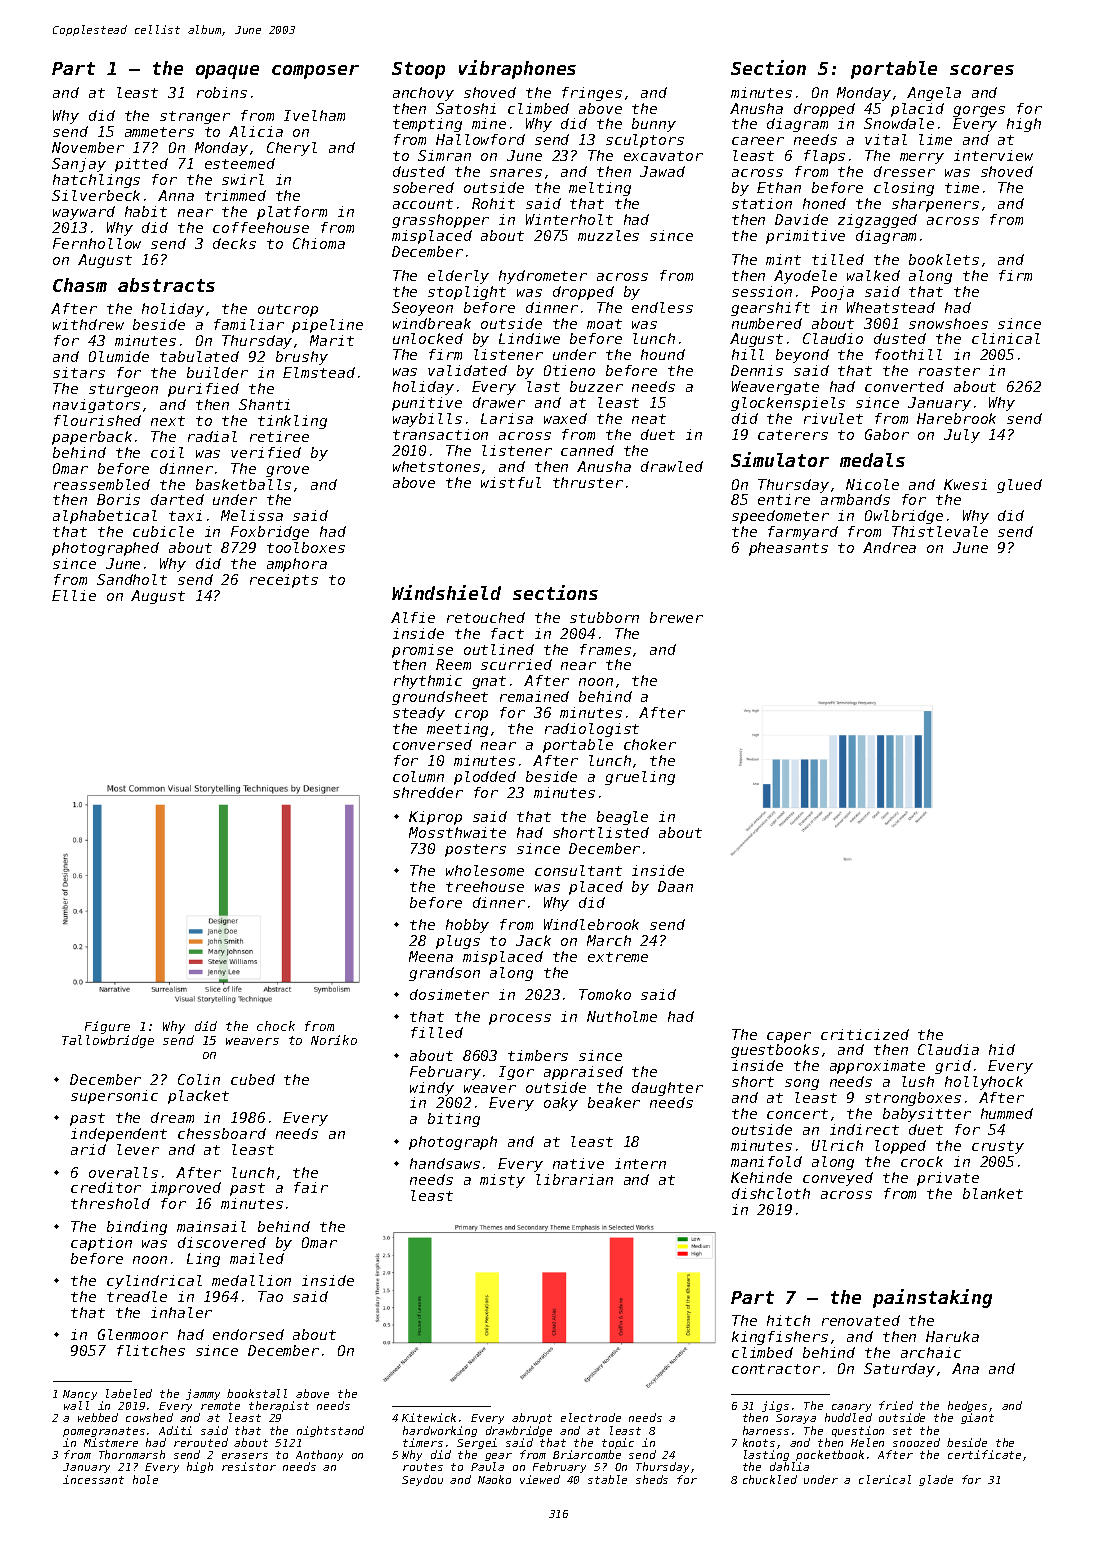  Describe the element at coordinates (662, 171) in the screenshot. I see `Jawad` at that location.
